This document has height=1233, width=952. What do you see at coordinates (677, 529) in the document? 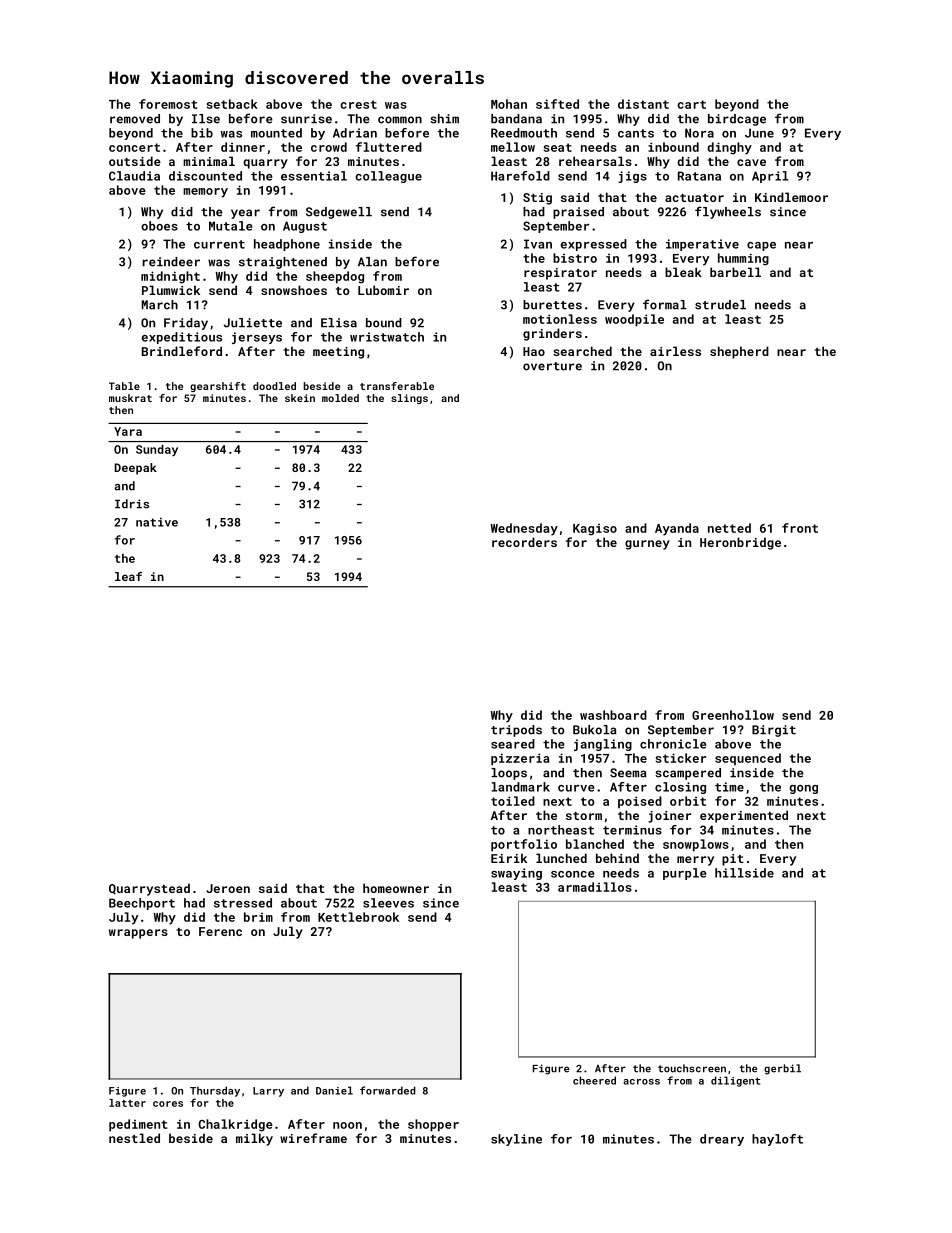
I see `Ayanda` at bounding box center [677, 529].
